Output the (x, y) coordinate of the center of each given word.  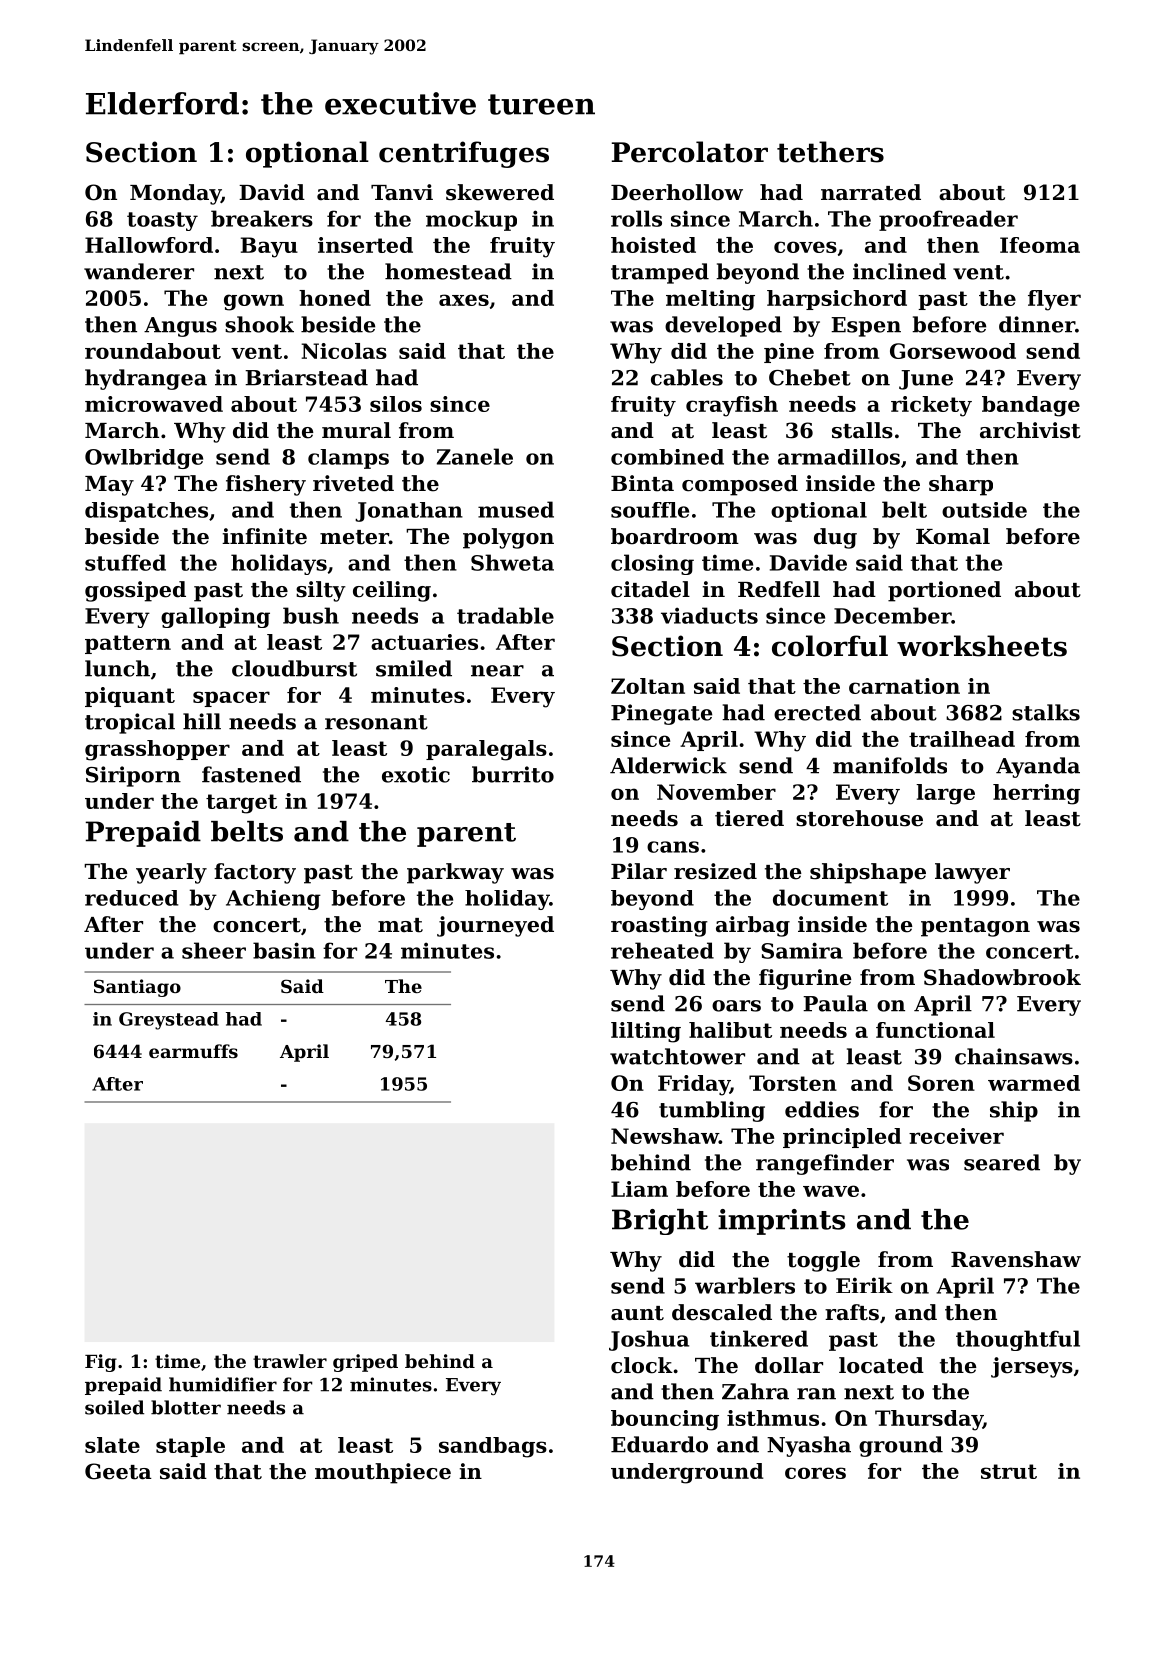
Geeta (118, 1471)
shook (259, 324)
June (926, 380)
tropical (130, 723)
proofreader (948, 220)
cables (687, 377)
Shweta (512, 562)
